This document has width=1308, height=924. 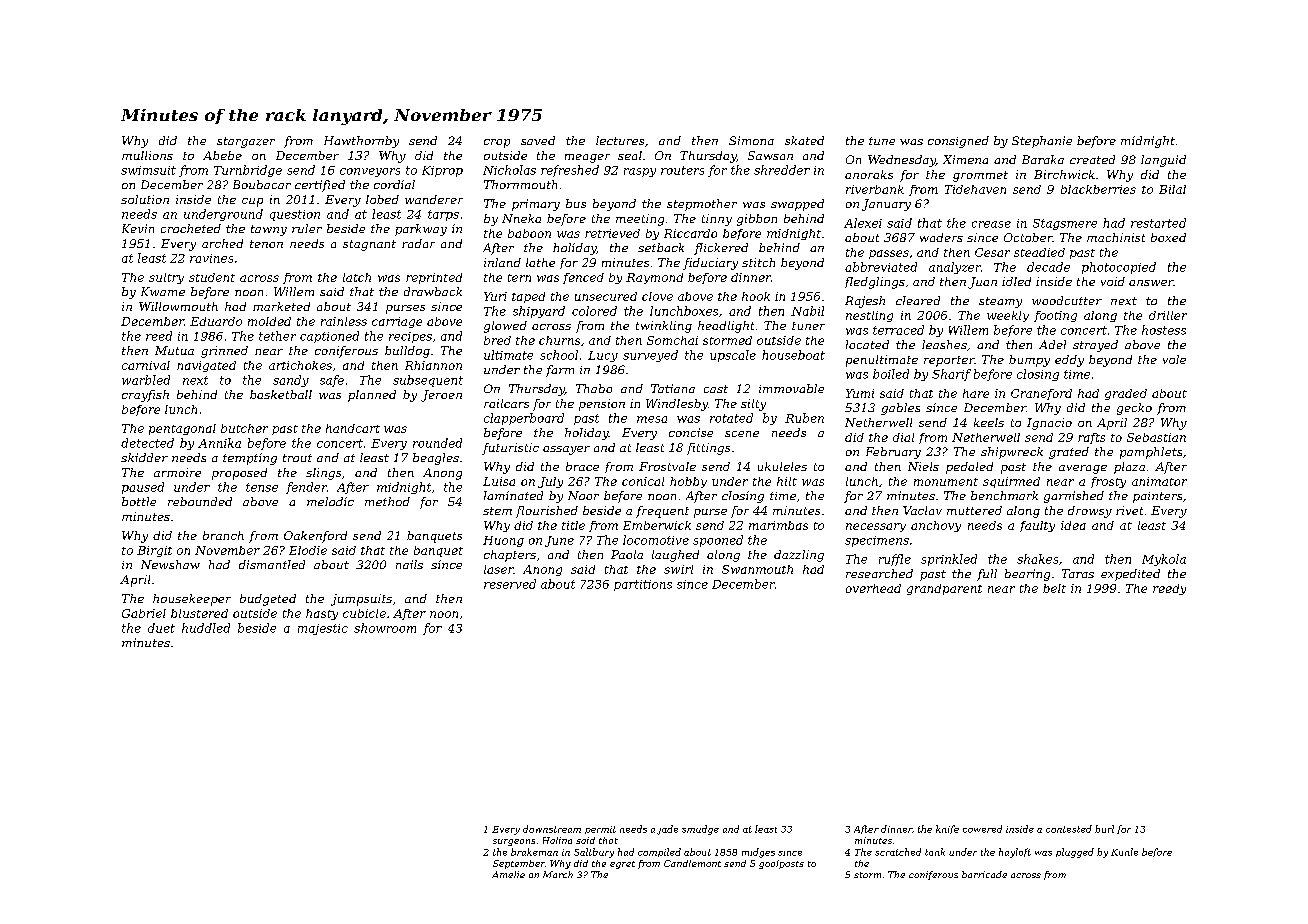 I want to click on Amelie, so click(x=508, y=874).
